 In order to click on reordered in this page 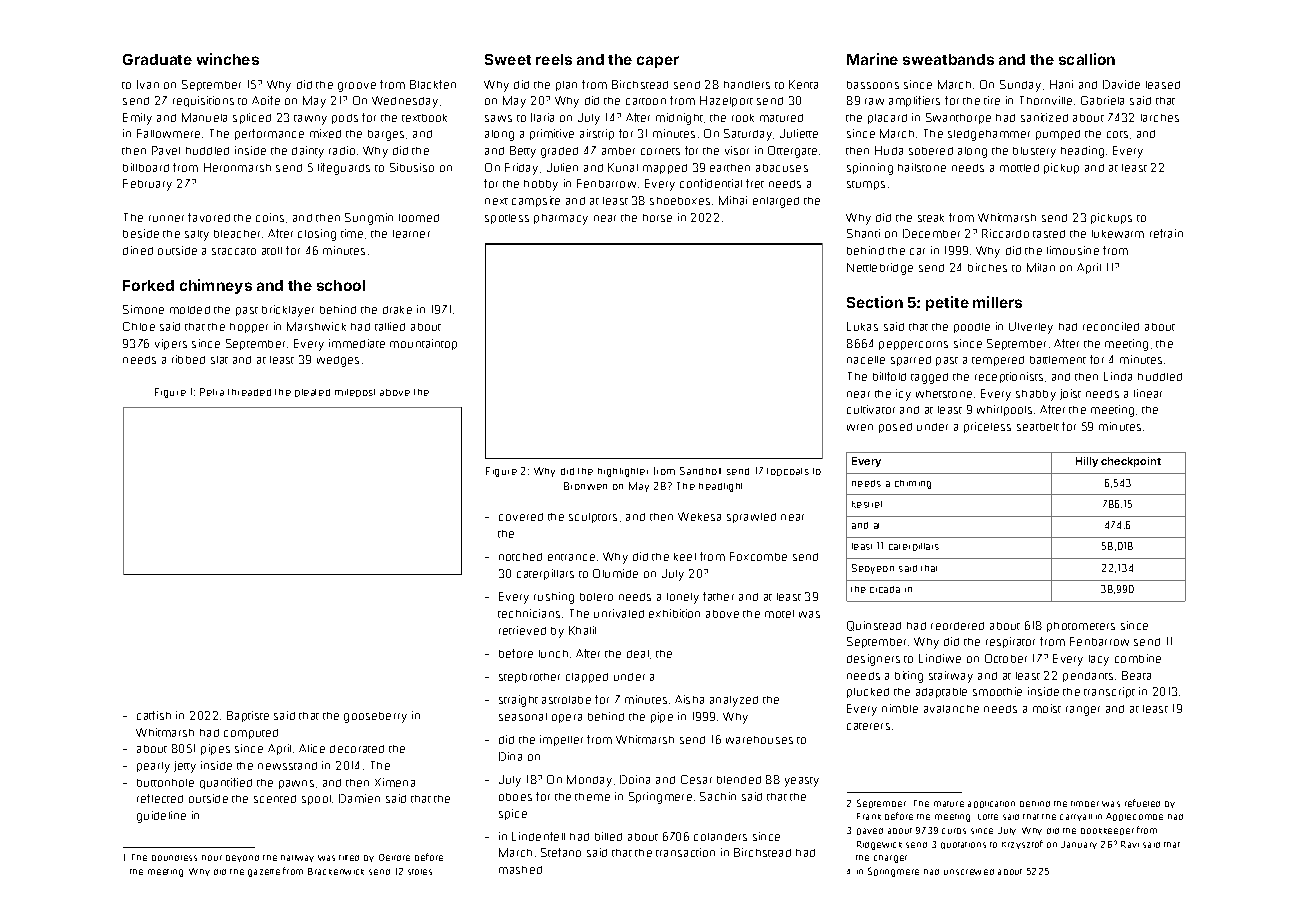, I will do `click(957, 626)`.
